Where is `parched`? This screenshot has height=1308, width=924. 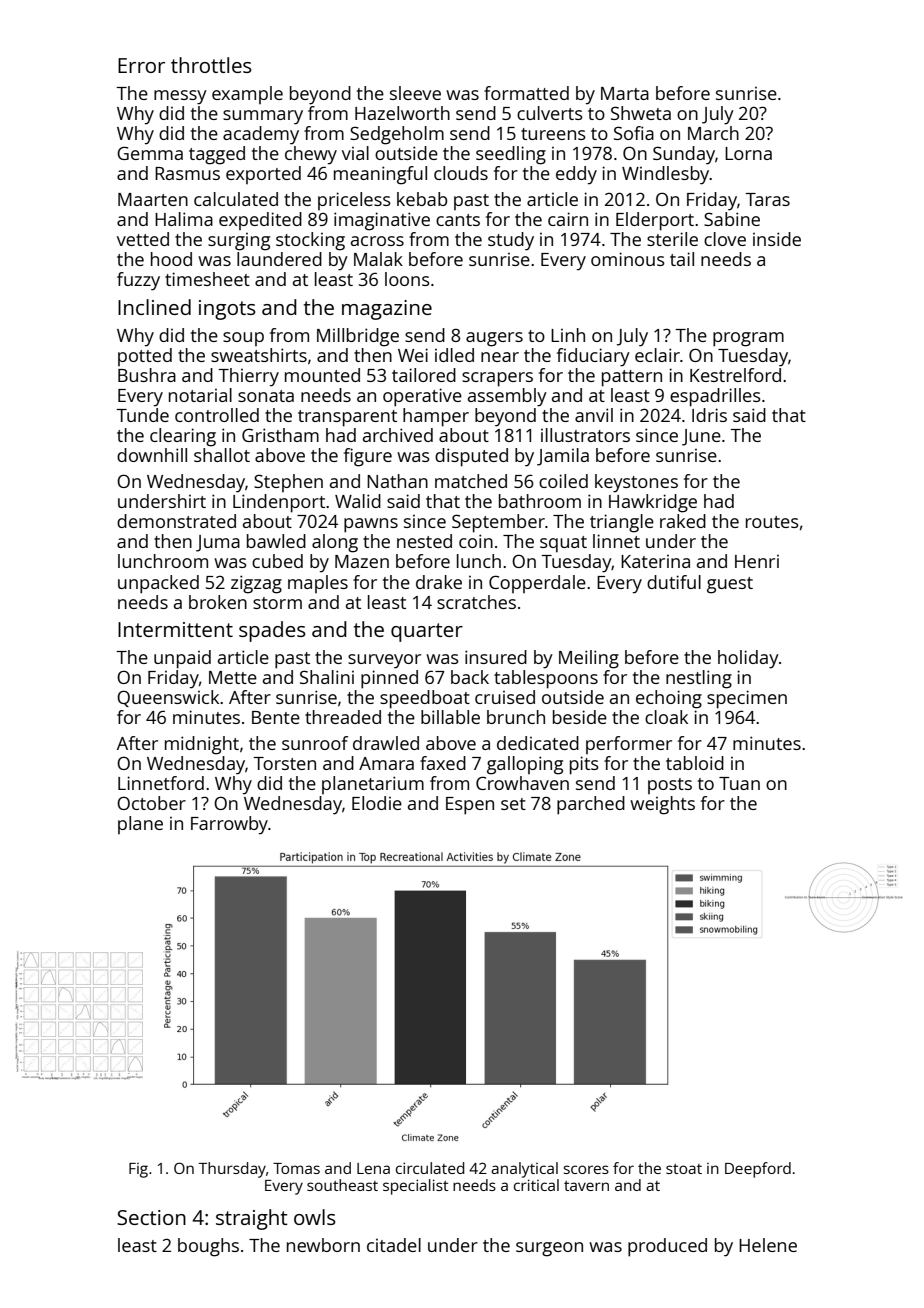 parched is located at coordinates (591, 805).
